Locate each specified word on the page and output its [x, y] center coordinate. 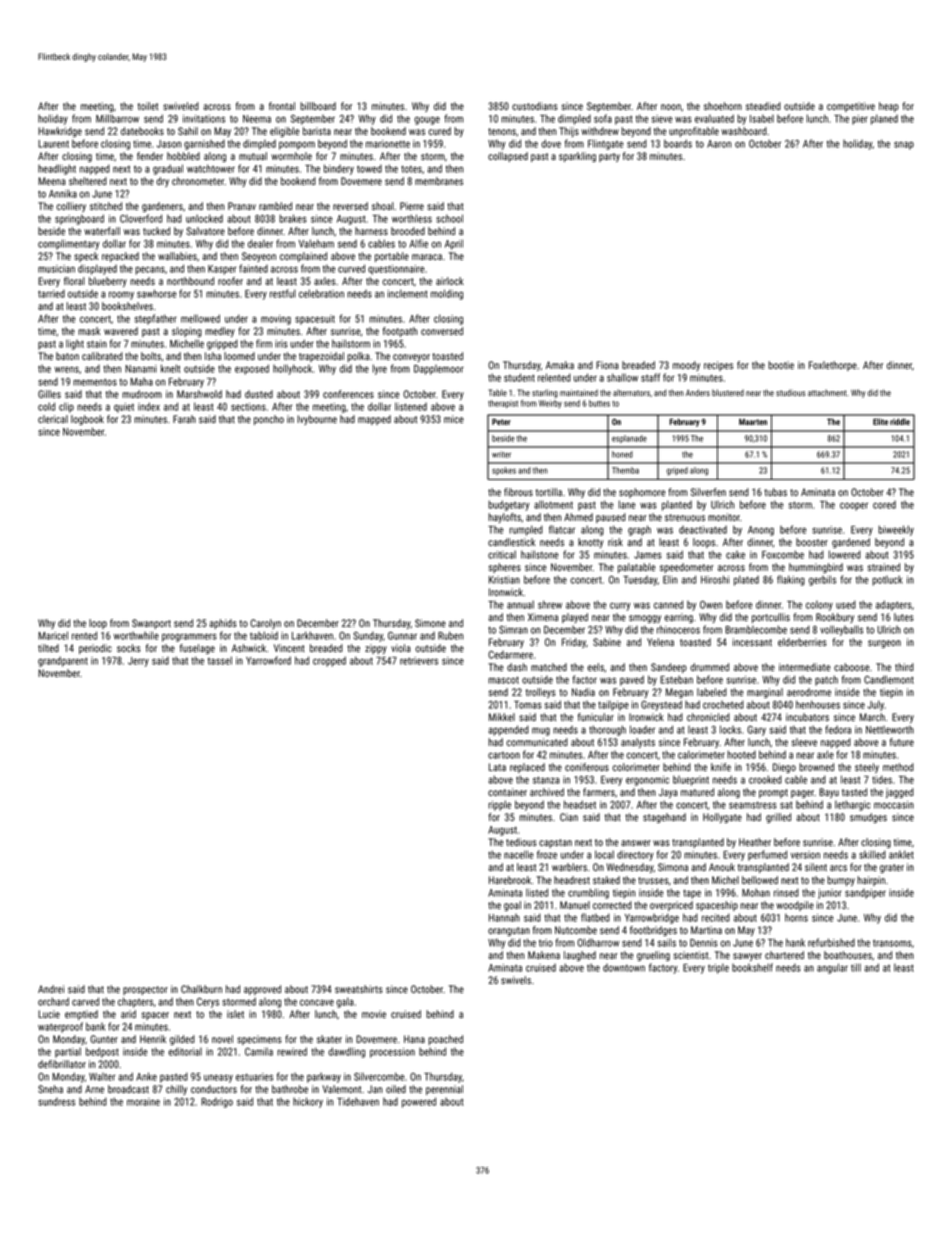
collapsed [508, 157]
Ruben [450, 635]
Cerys [208, 1002]
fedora [838, 729]
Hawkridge [60, 132]
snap [904, 145]
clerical [53, 419]
